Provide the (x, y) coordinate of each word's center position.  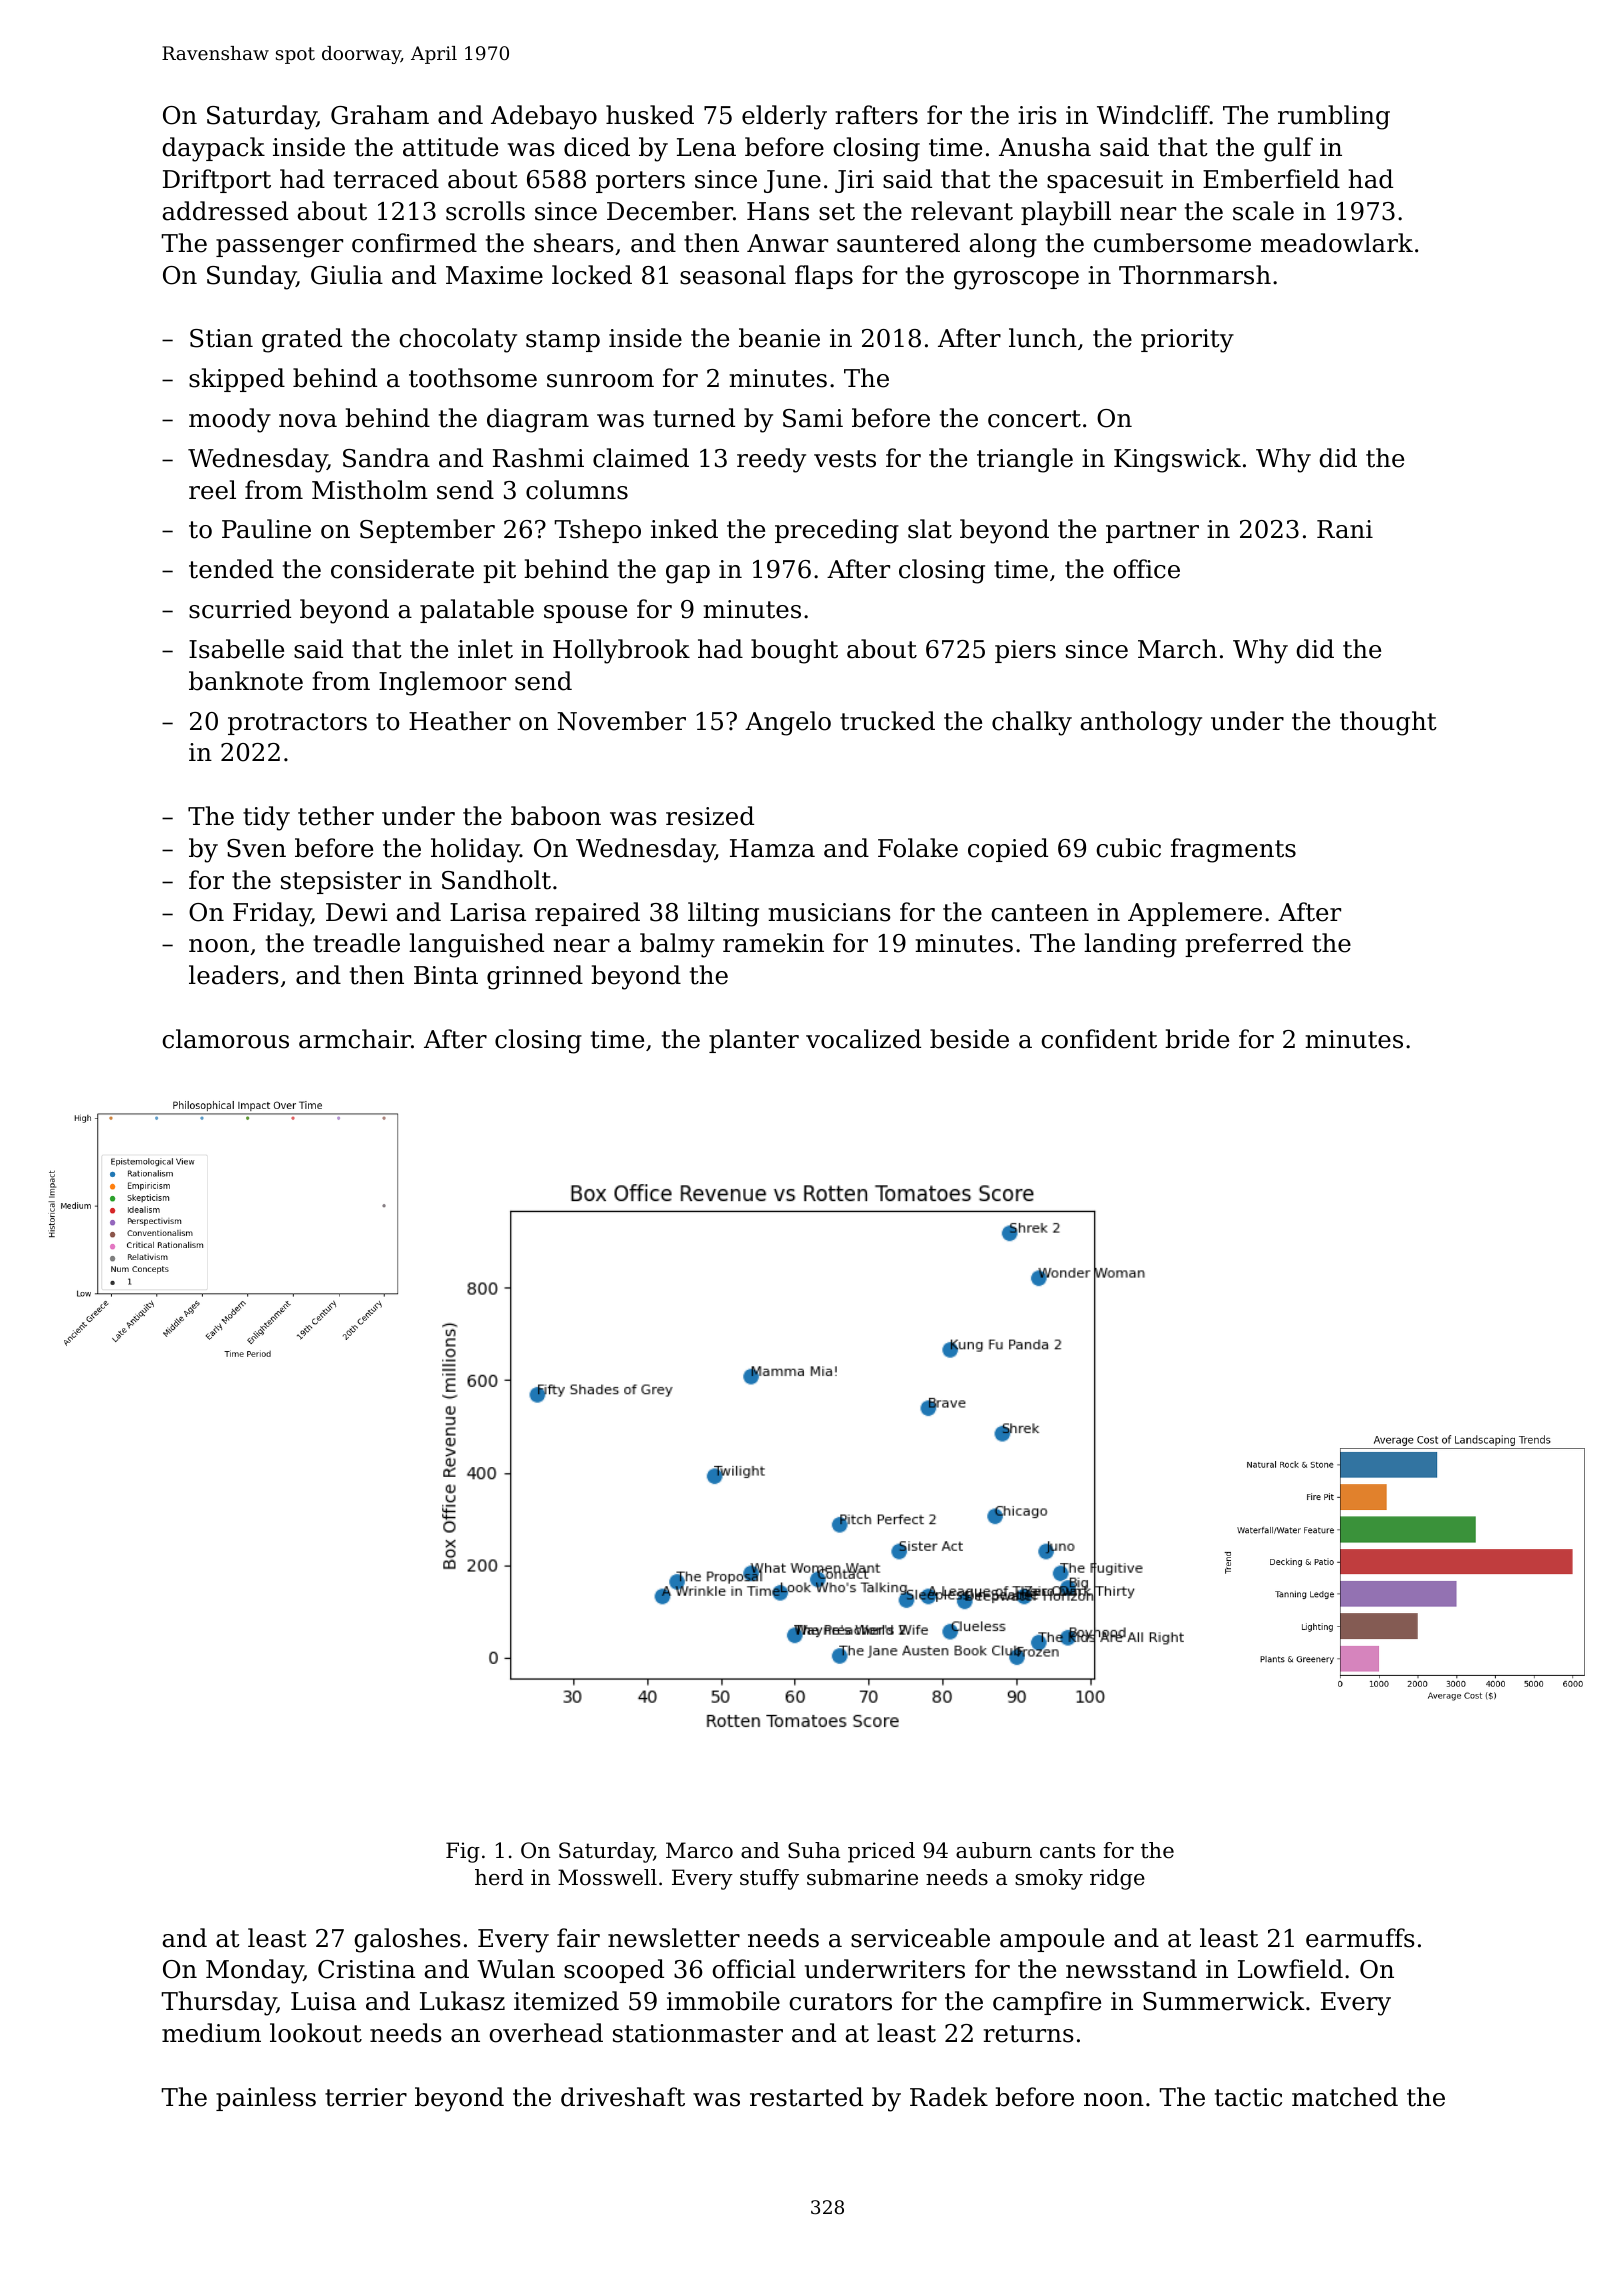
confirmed (414, 243)
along (1003, 245)
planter (754, 1041)
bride (1197, 1039)
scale (1263, 211)
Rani (1345, 529)
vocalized (863, 1039)
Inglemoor (442, 683)
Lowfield (1290, 1969)
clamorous (225, 1039)
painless (266, 2099)
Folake (918, 848)
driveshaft (623, 2097)
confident (1099, 1039)
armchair (355, 1039)
